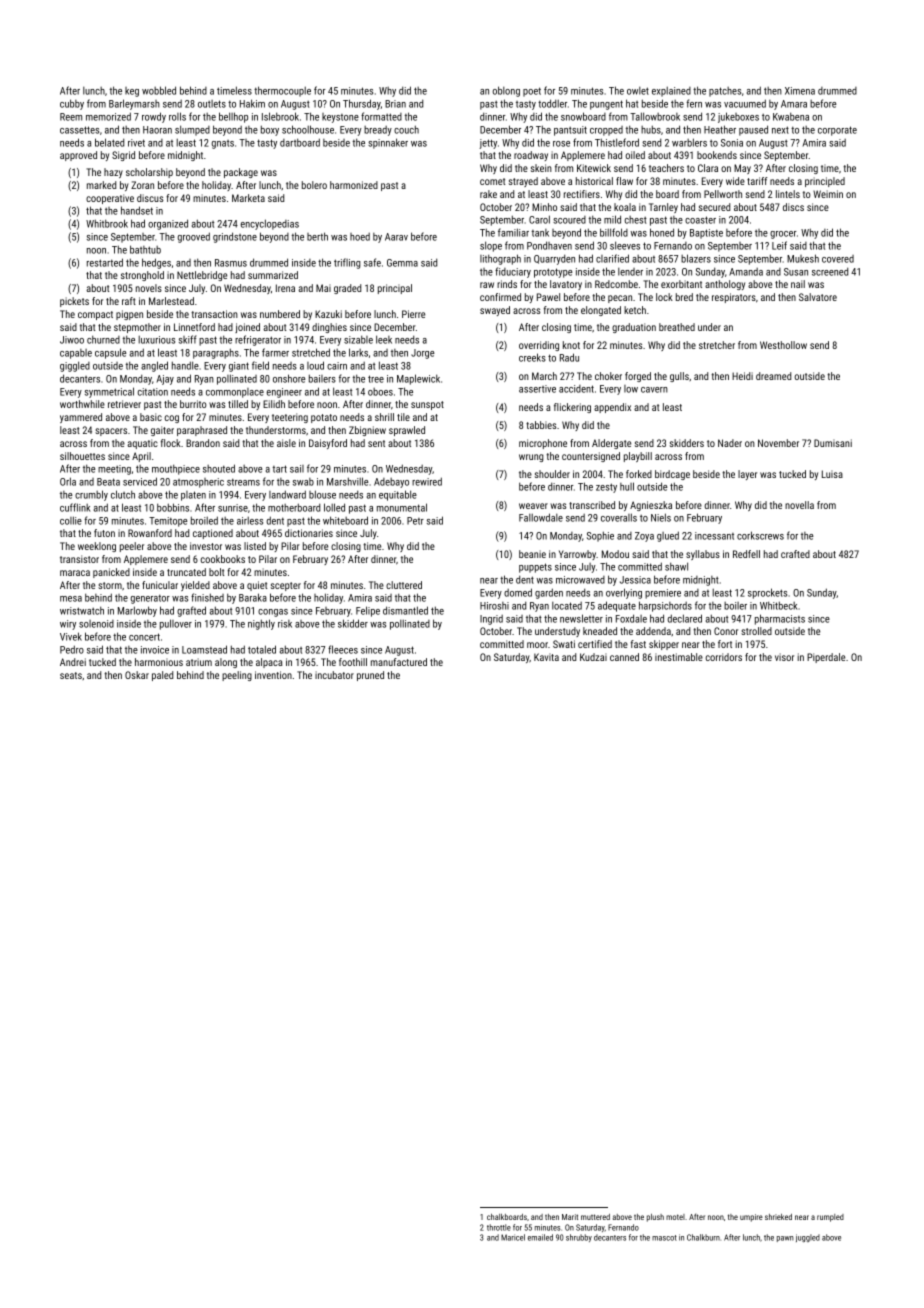  I want to click on Dumisani, so click(833, 443).
